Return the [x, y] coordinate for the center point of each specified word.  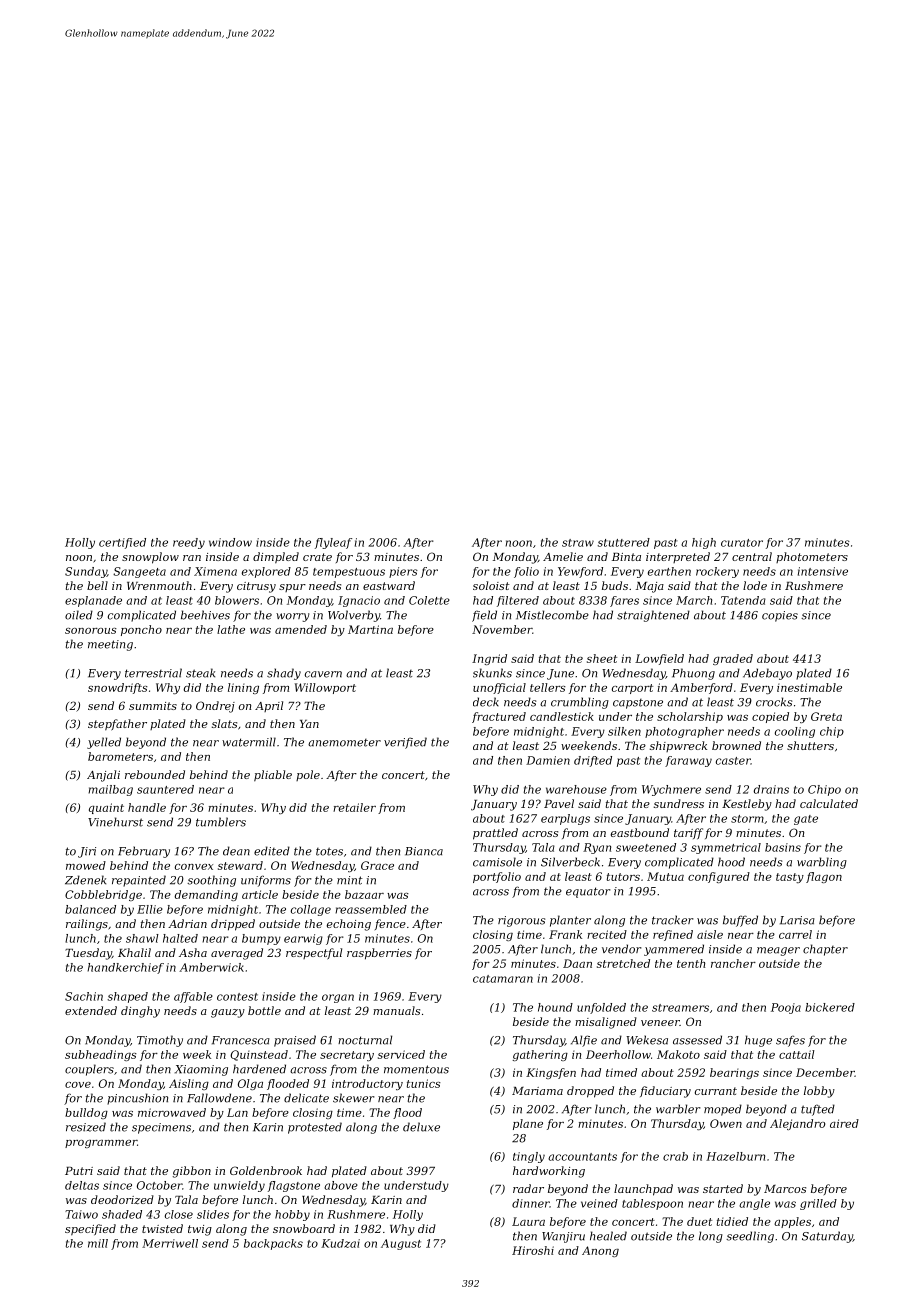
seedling [750, 1237]
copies [780, 616]
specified [90, 1230]
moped [723, 1110]
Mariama [537, 1091]
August [401, 1244]
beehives [205, 615]
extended [91, 1010]
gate [806, 820]
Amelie [563, 556]
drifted [593, 761]
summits [153, 706]
